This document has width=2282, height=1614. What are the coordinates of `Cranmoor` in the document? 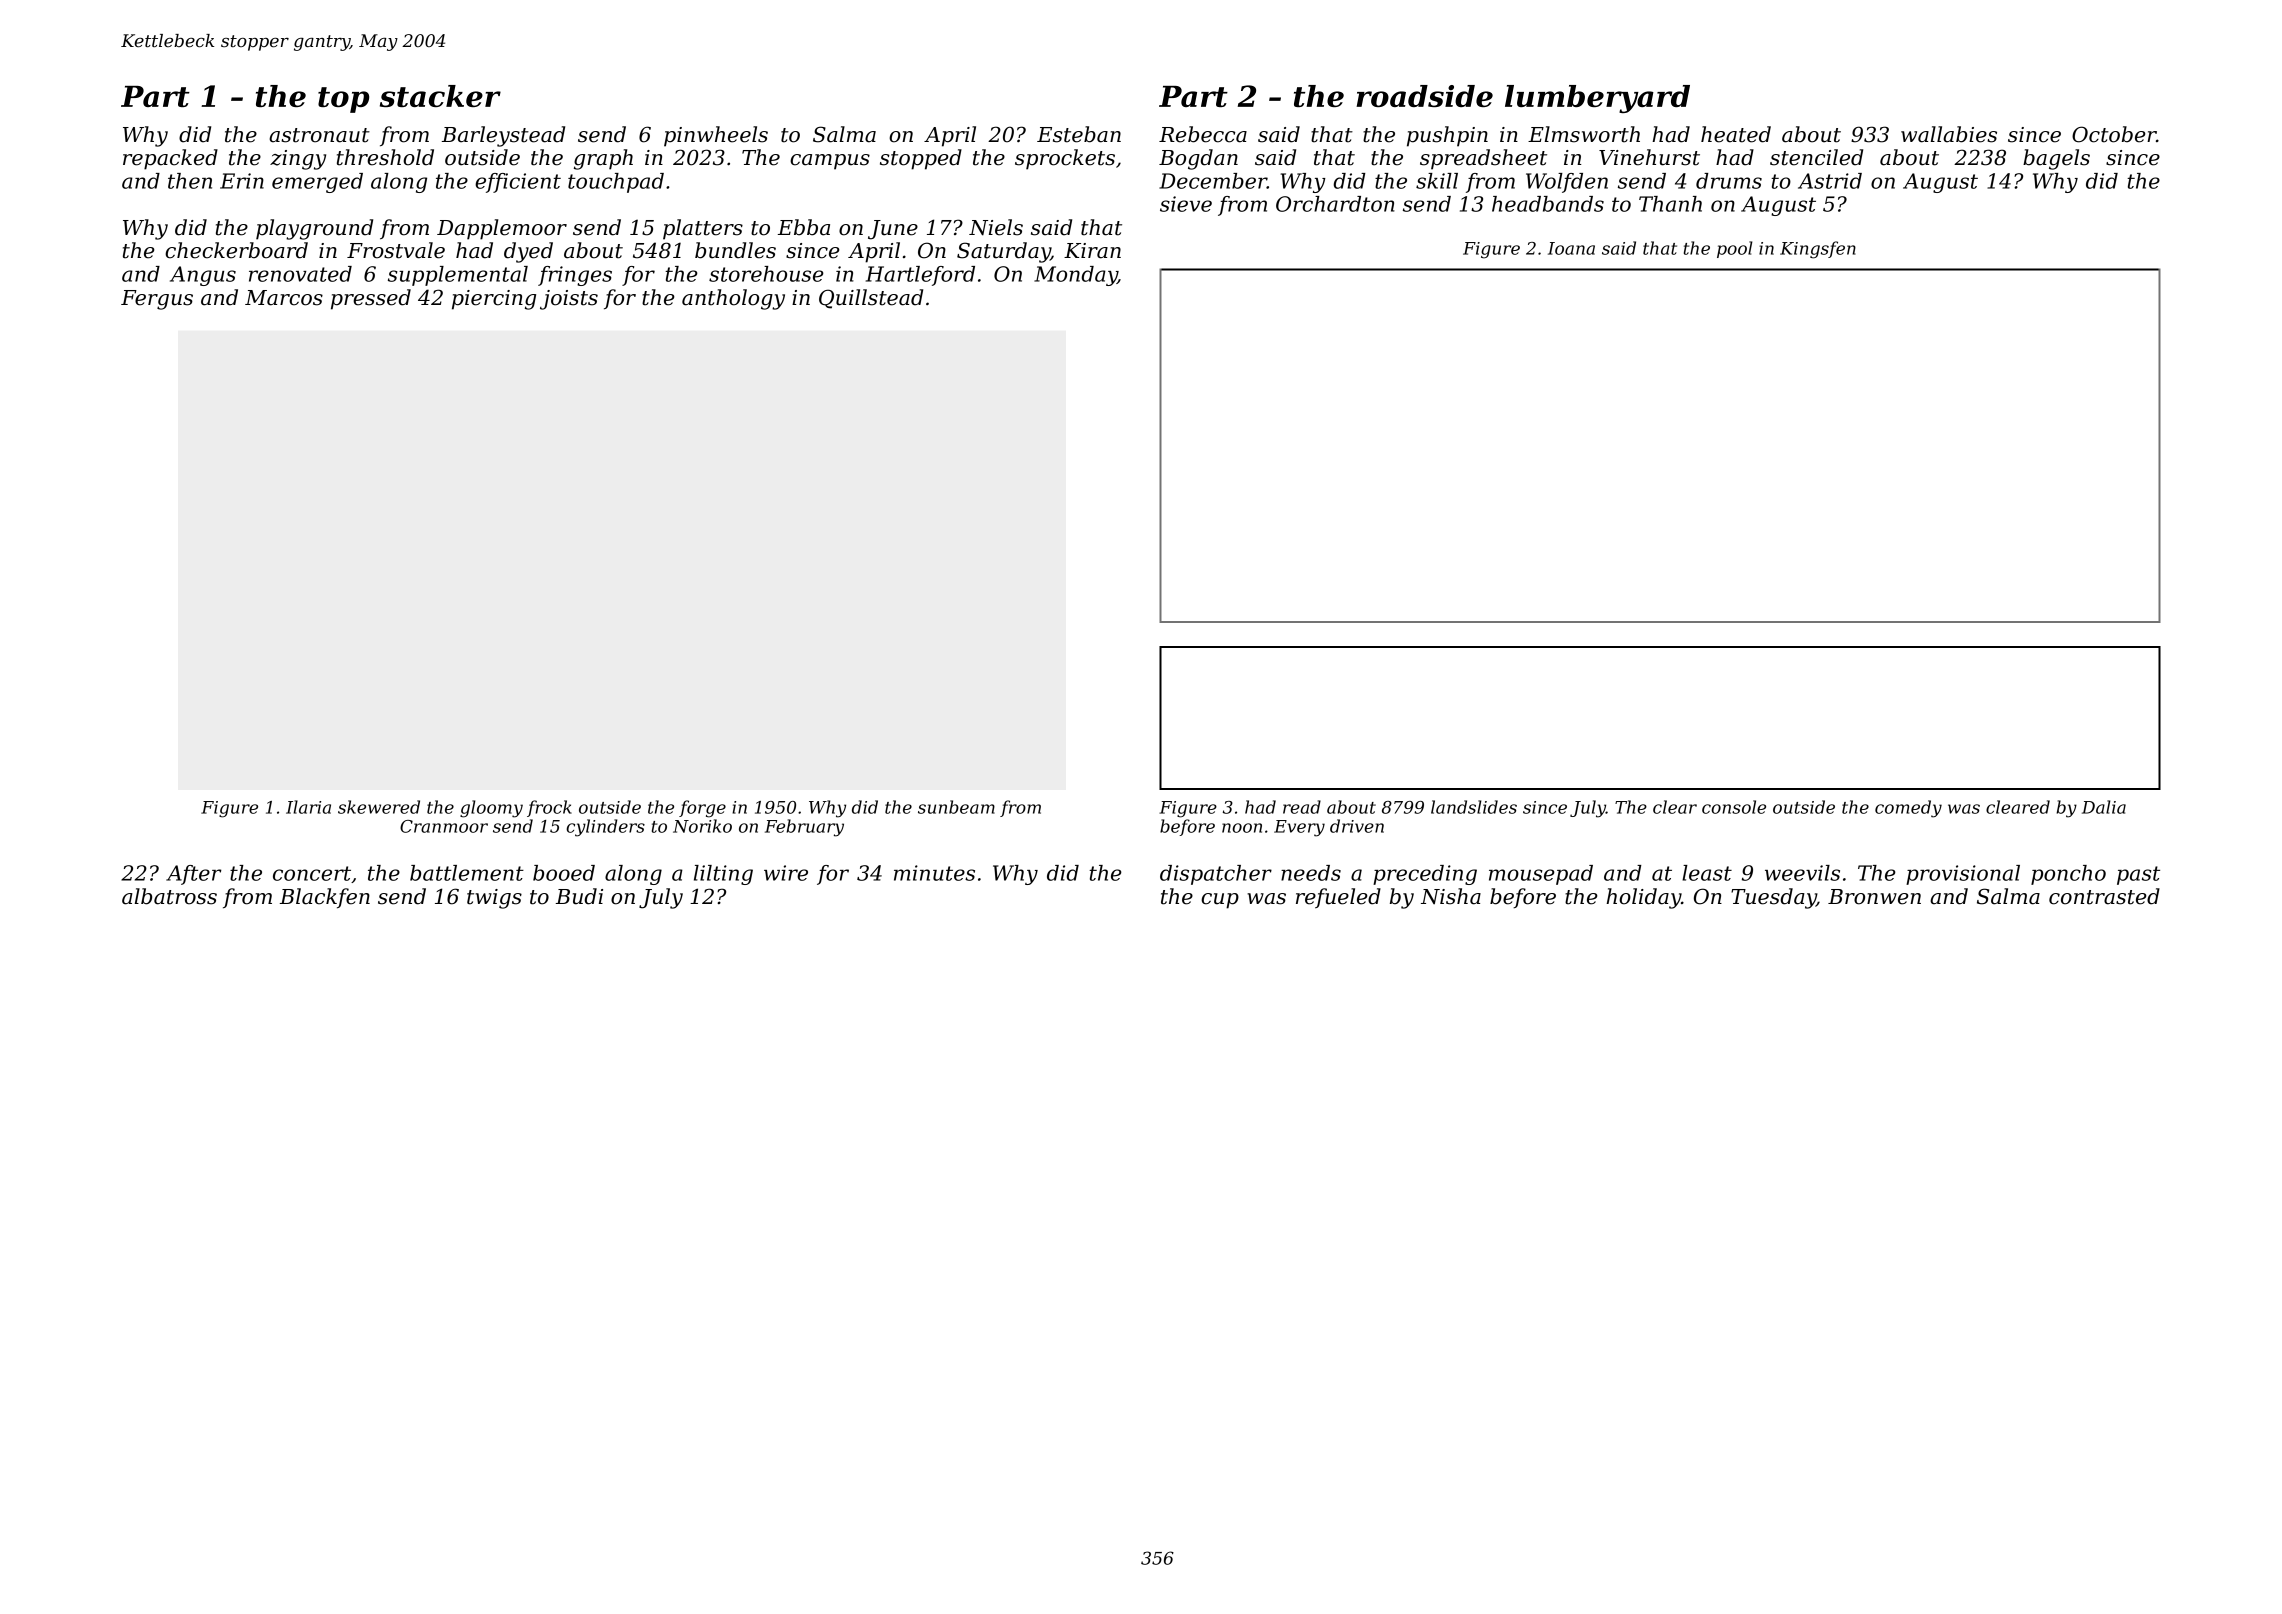 It's located at (444, 826).
